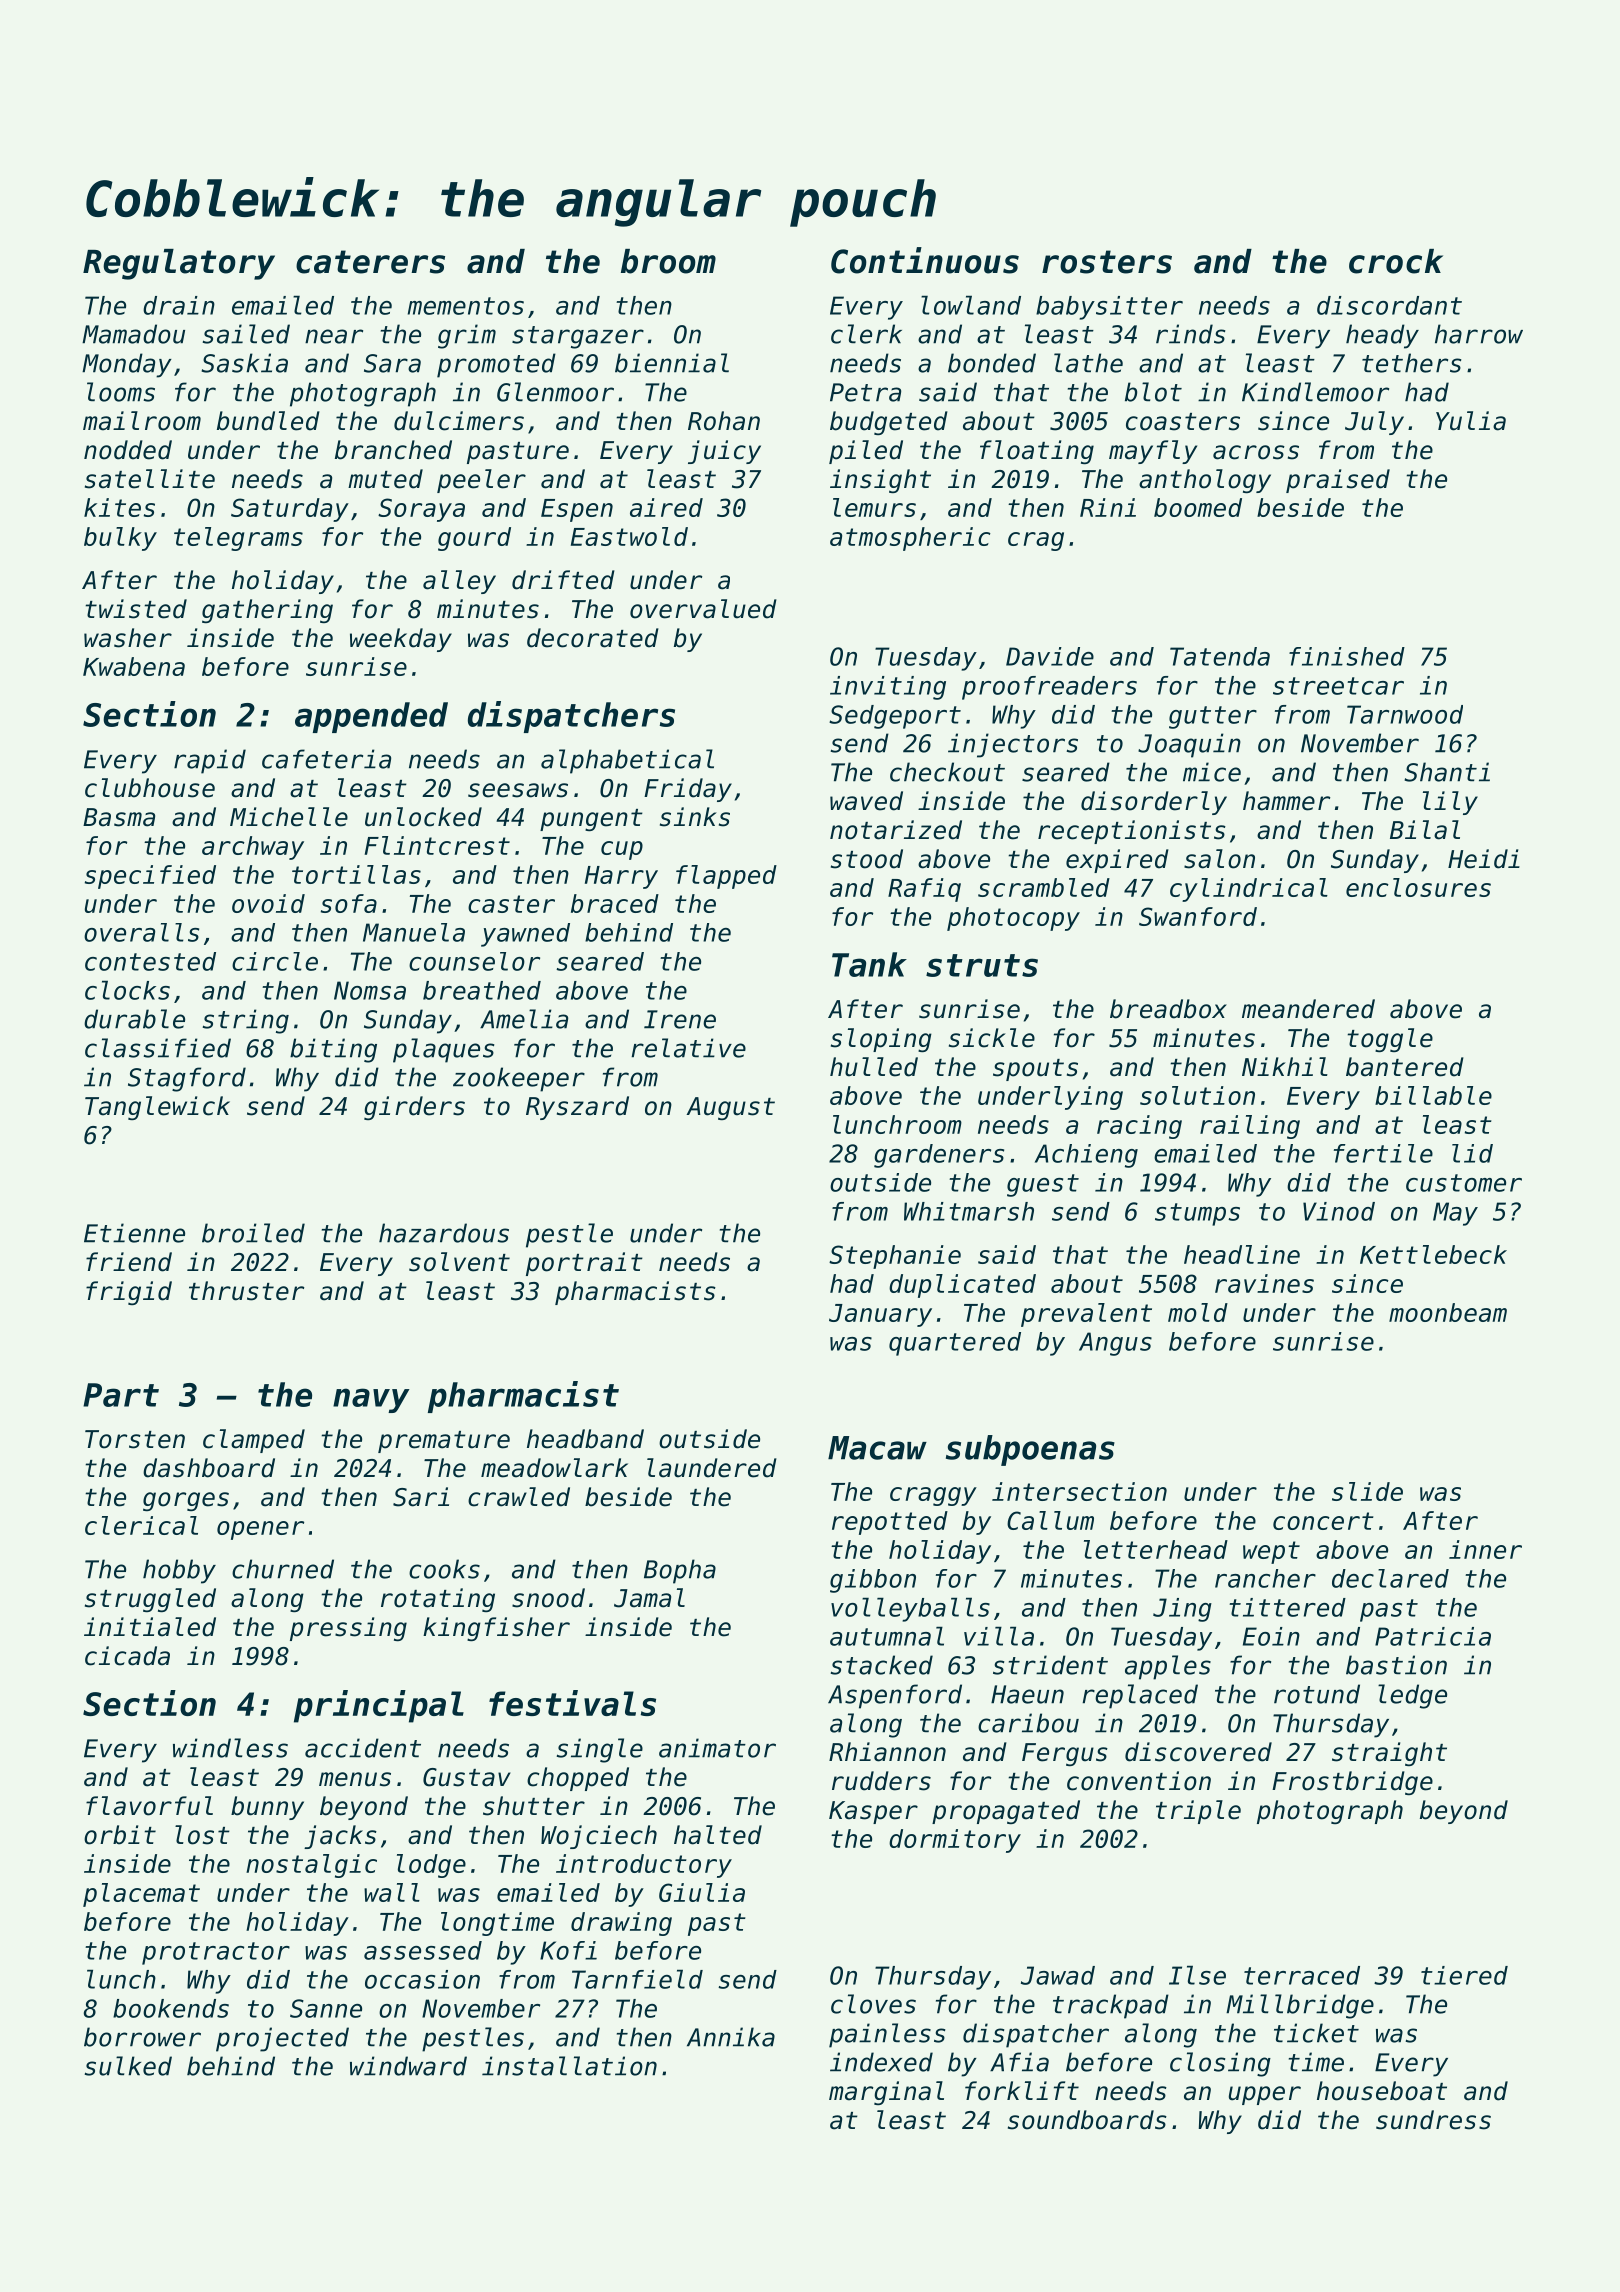 The height and width of the page is (2292, 1620). I want to click on soundboards, so click(1087, 2120).
